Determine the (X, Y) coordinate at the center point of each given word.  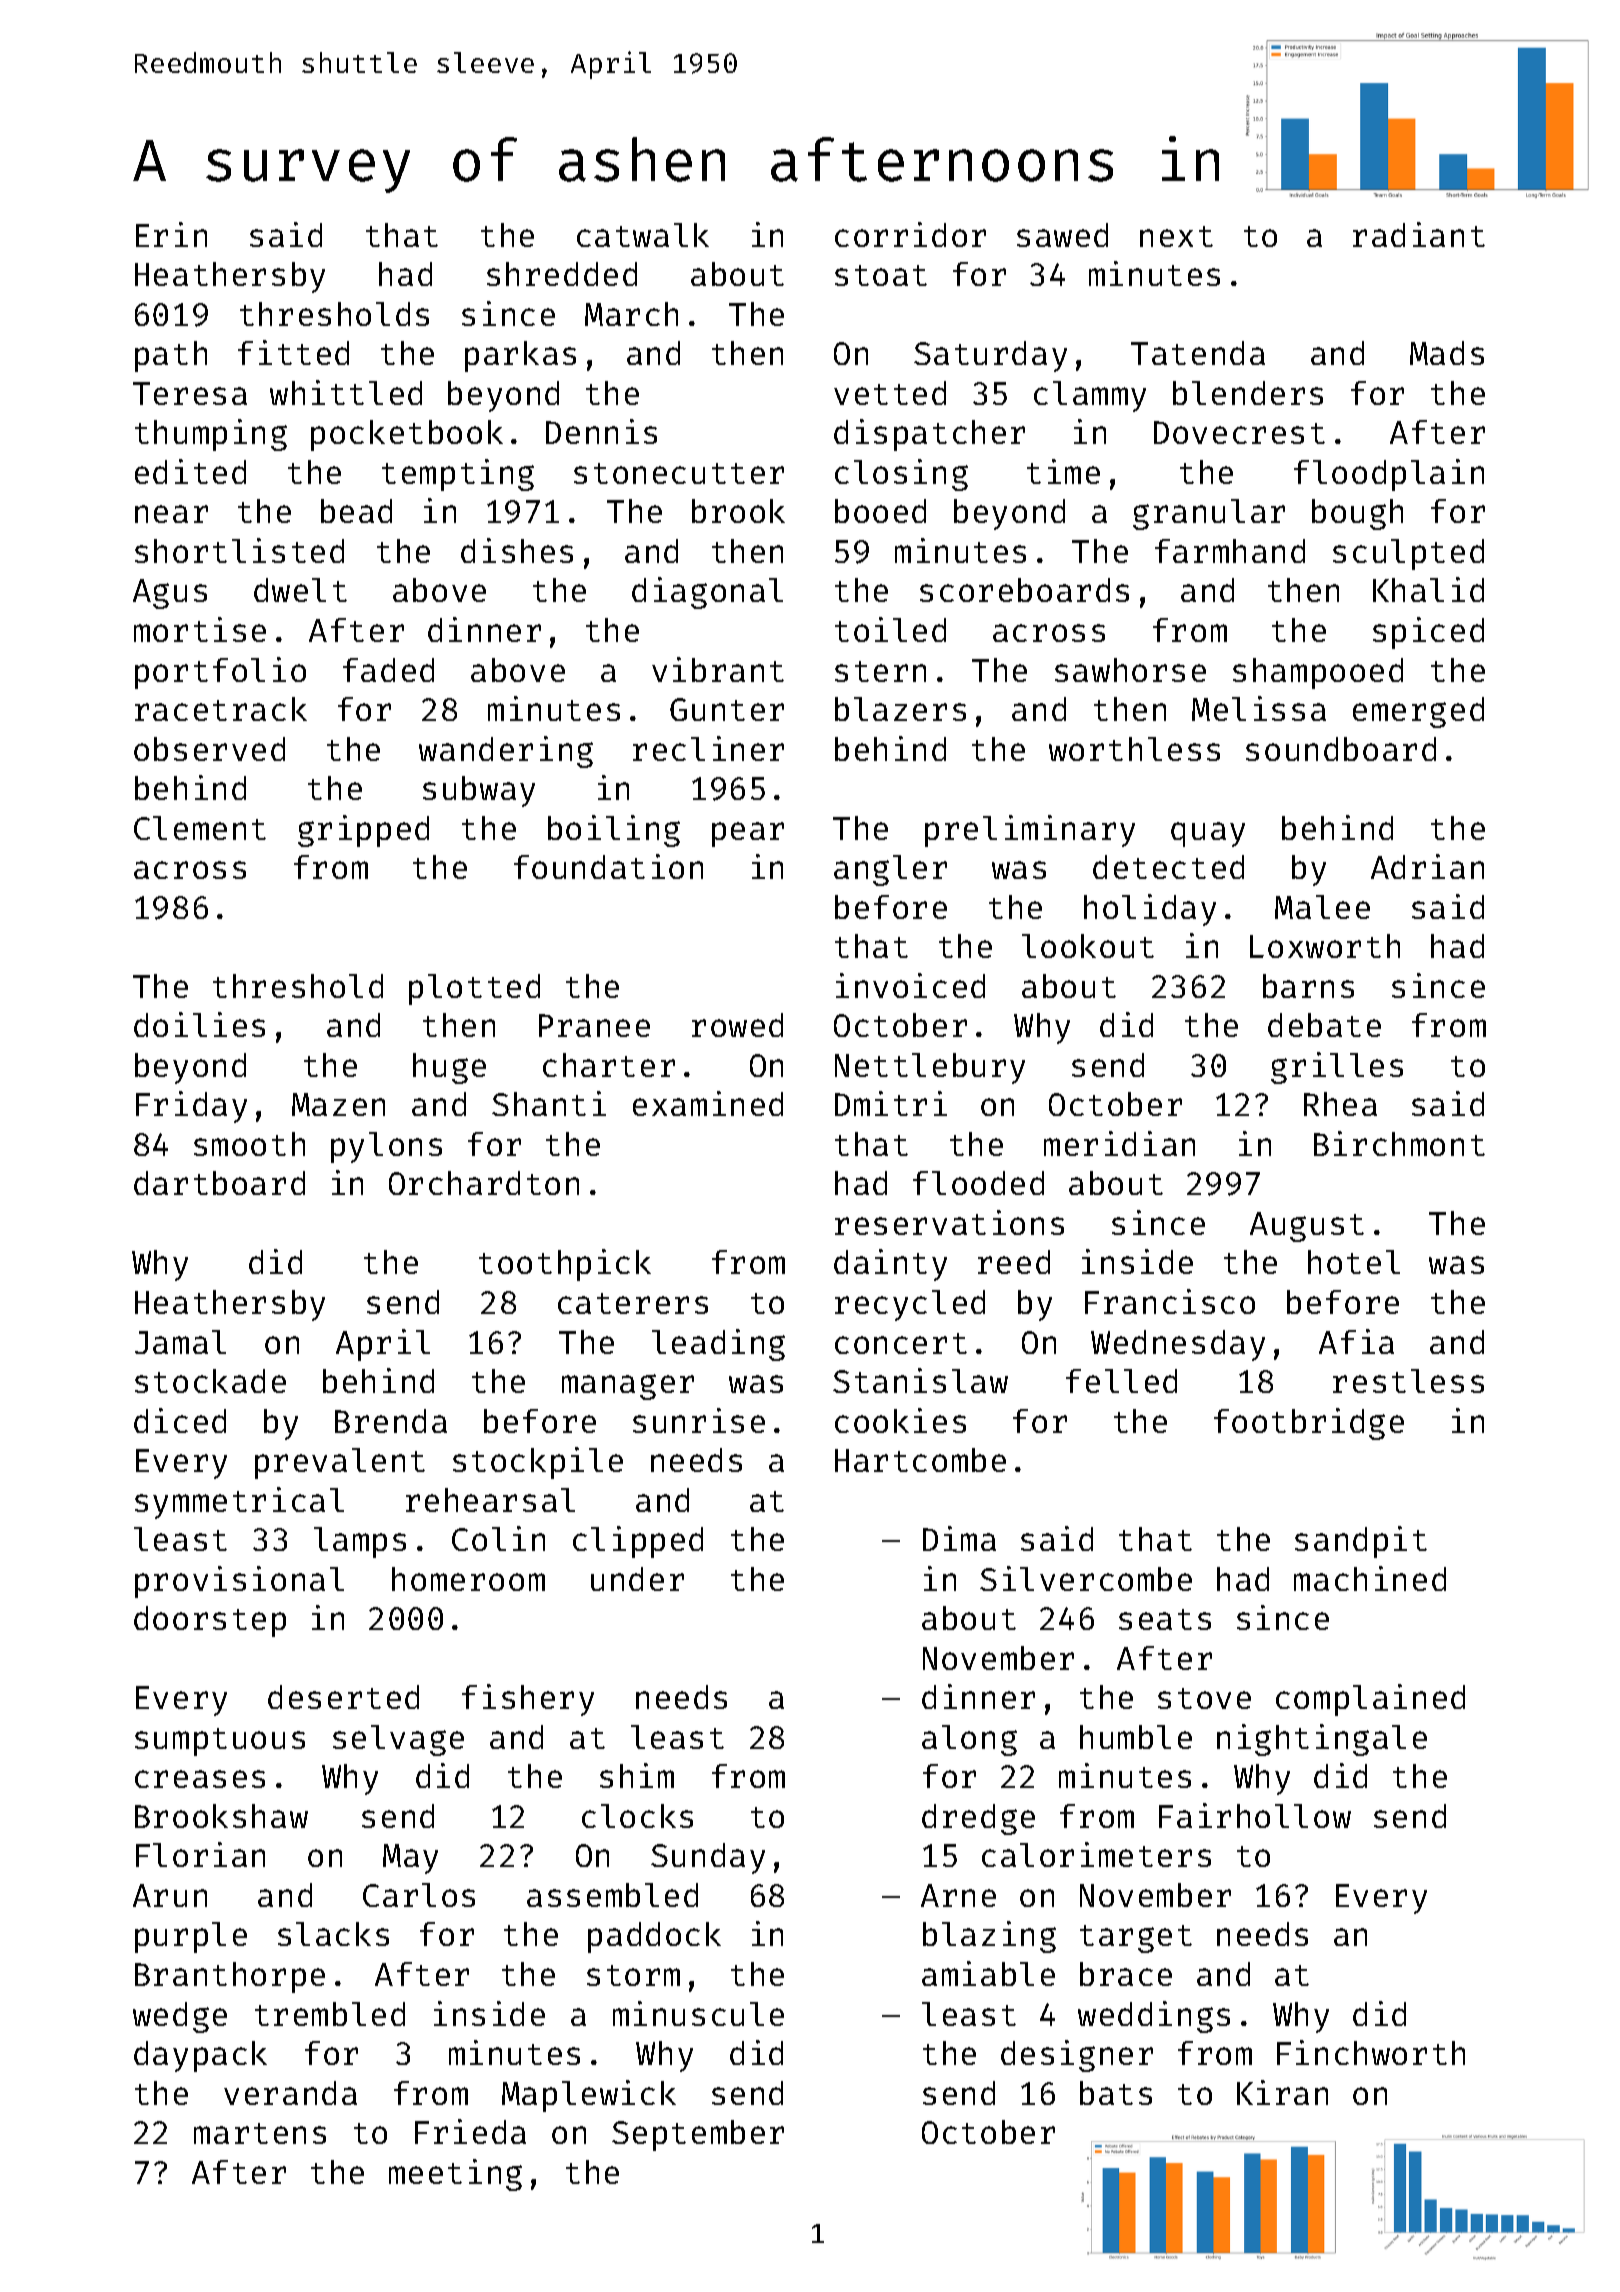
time (1063, 471)
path (171, 356)
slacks (333, 1934)
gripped (363, 831)
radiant (1419, 234)
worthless (1134, 749)
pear (748, 834)
